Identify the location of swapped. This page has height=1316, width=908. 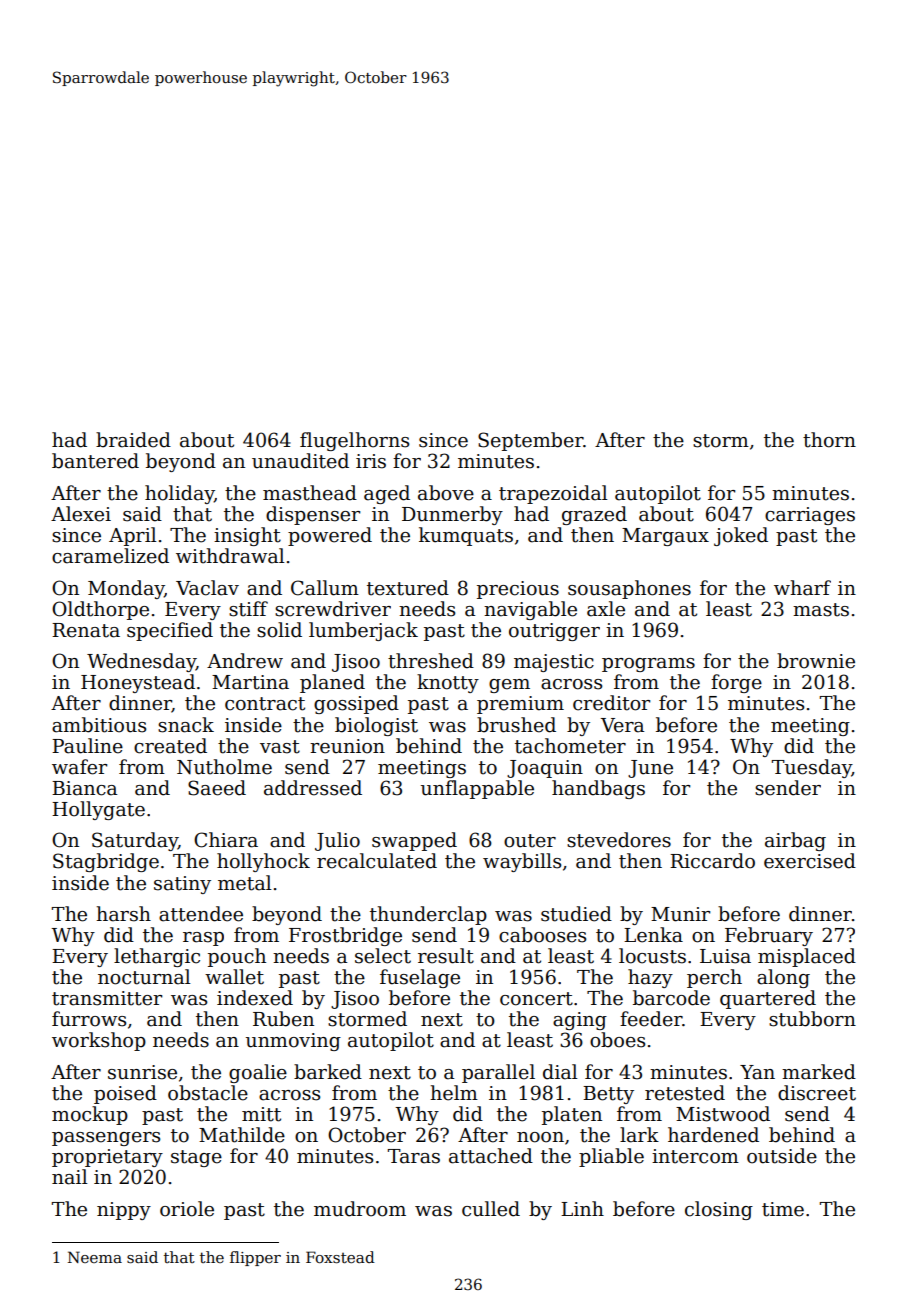
(414, 841).
